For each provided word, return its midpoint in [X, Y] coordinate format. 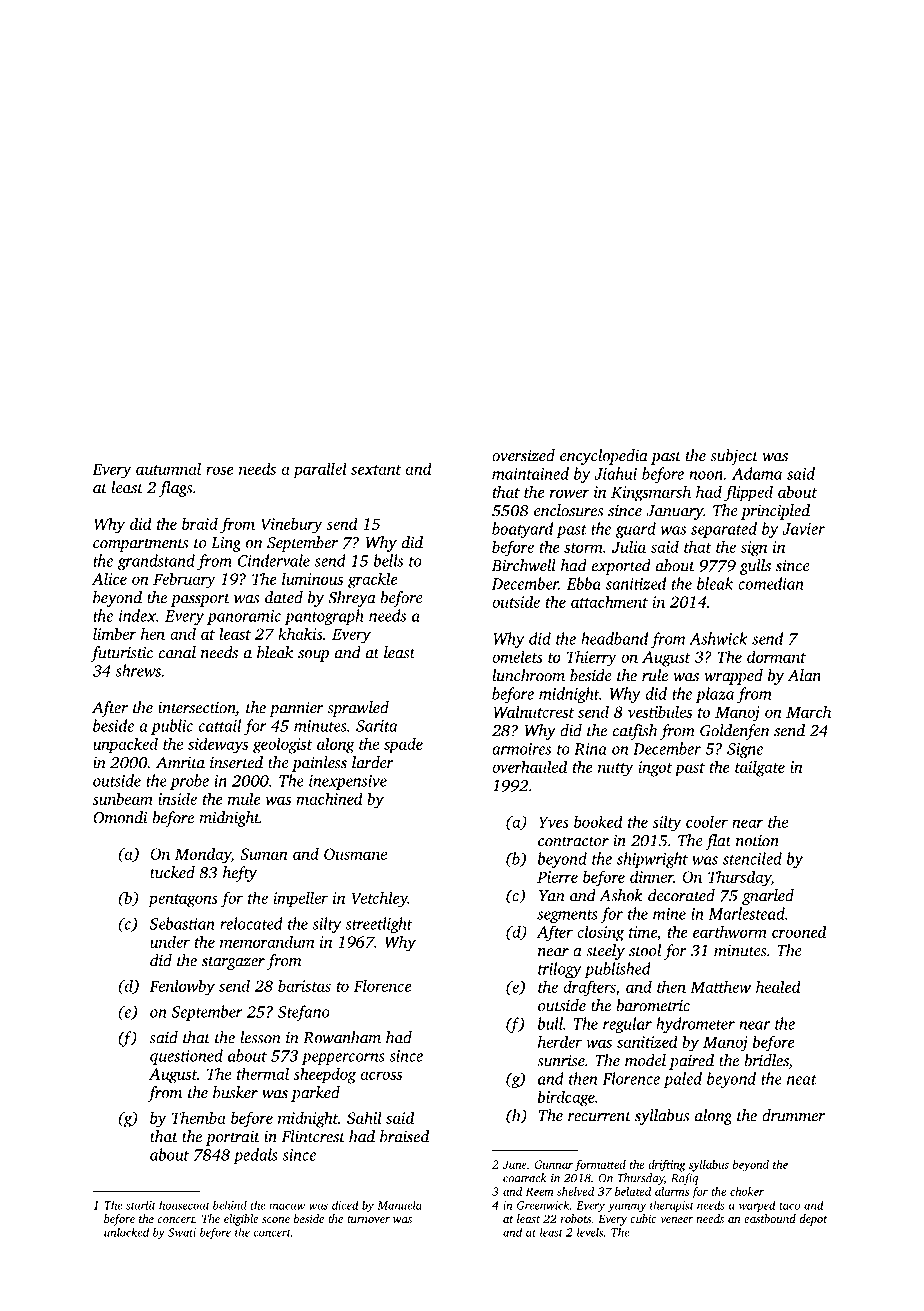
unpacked [125, 745]
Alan [804, 675]
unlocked [126, 1232]
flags [175, 489]
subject [734, 457]
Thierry [592, 658]
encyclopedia [604, 457]
